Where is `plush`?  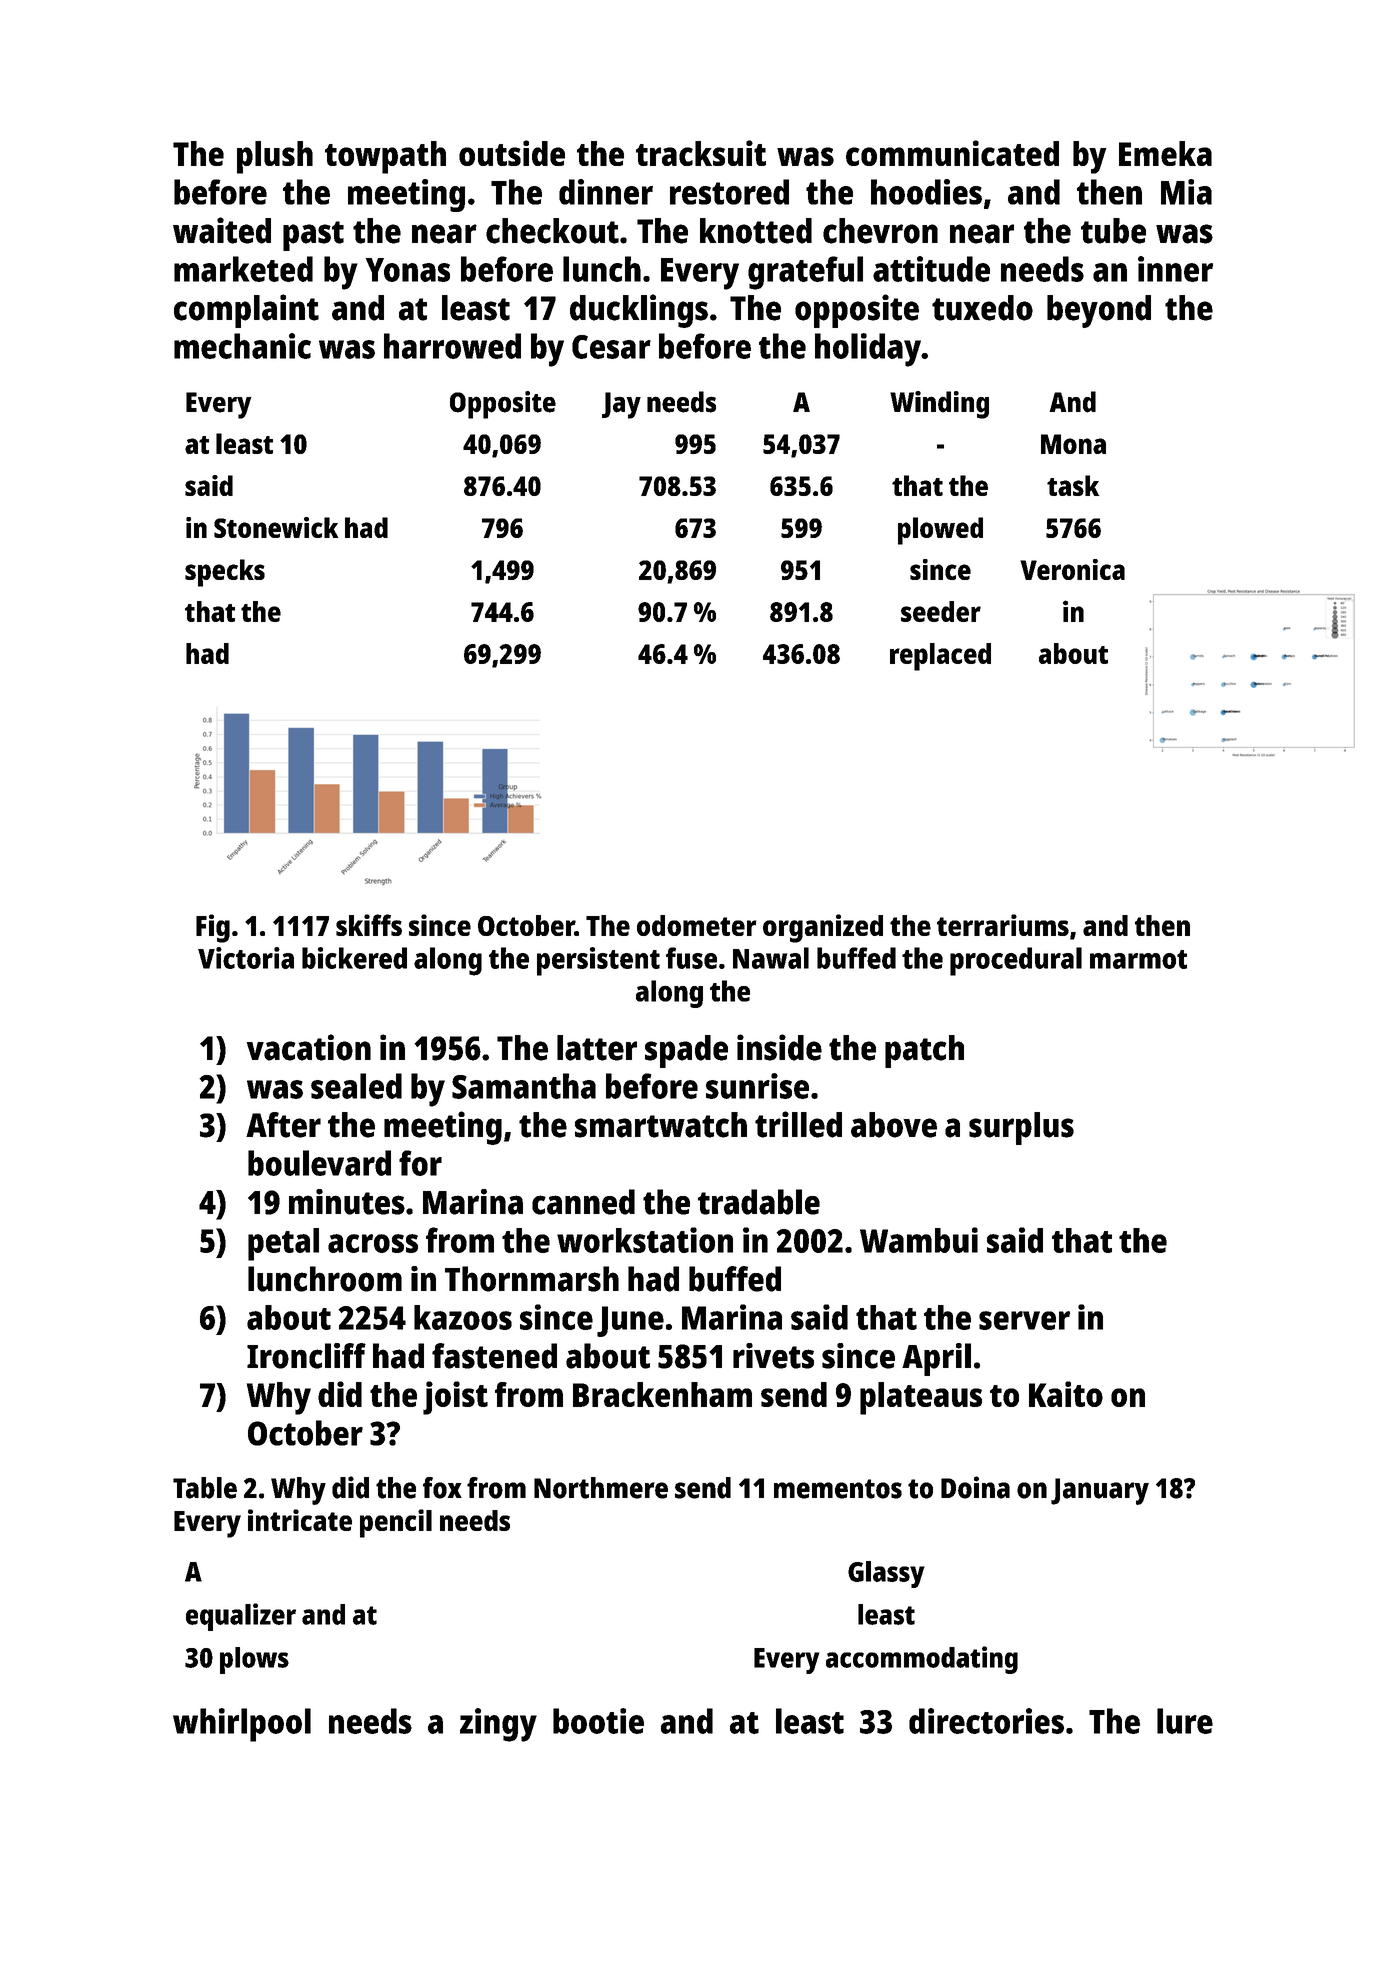 plush is located at coordinates (275, 157).
